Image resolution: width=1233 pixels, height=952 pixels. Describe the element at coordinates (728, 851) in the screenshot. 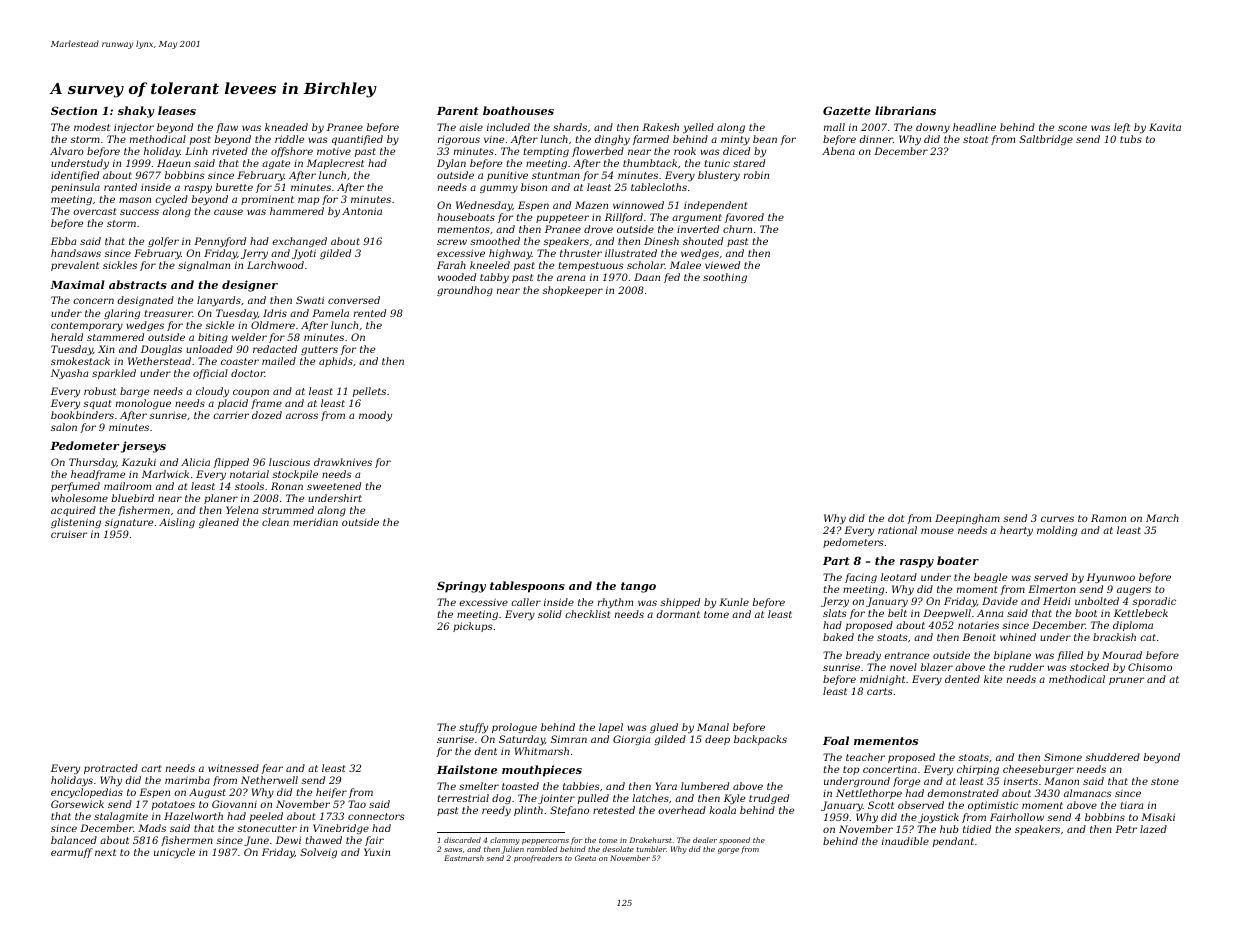

I see `gorge` at that location.
